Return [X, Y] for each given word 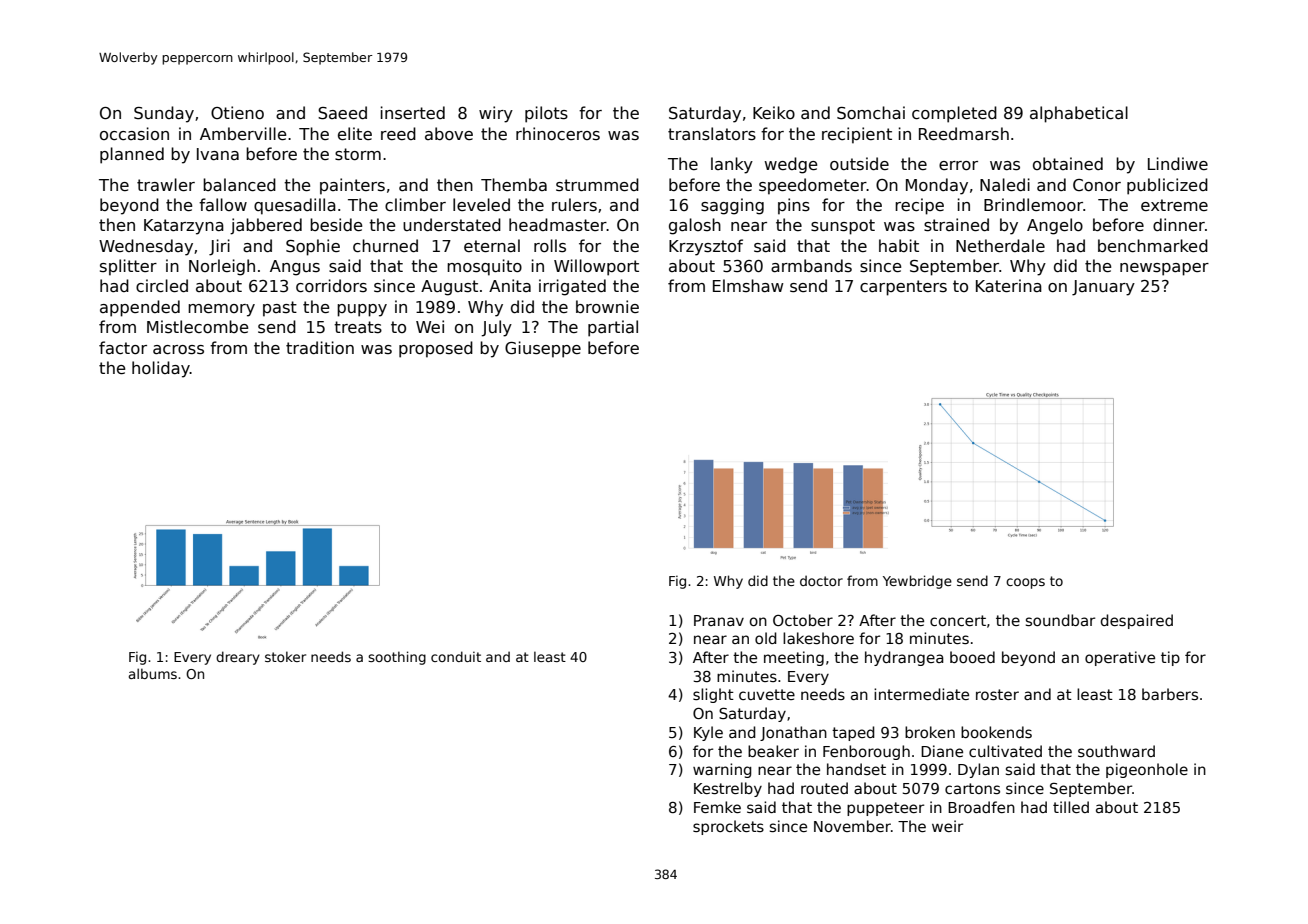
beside [336, 225]
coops [1025, 583]
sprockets [728, 827]
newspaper [1164, 269]
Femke [717, 807]
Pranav [719, 620]
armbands [811, 265]
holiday [161, 369]
